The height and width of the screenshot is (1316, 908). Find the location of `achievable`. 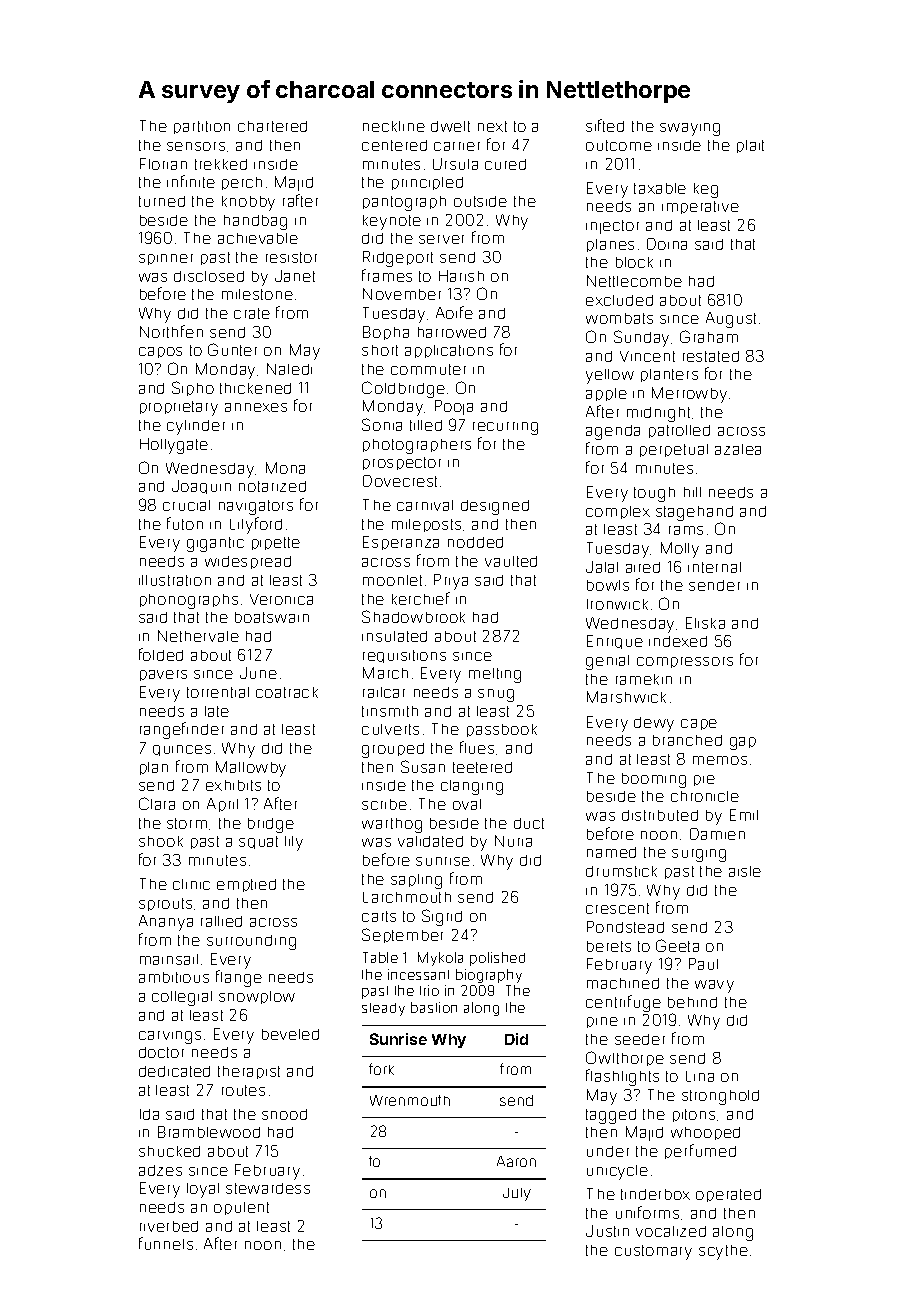

achievable is located at coordinates (258, 238).
